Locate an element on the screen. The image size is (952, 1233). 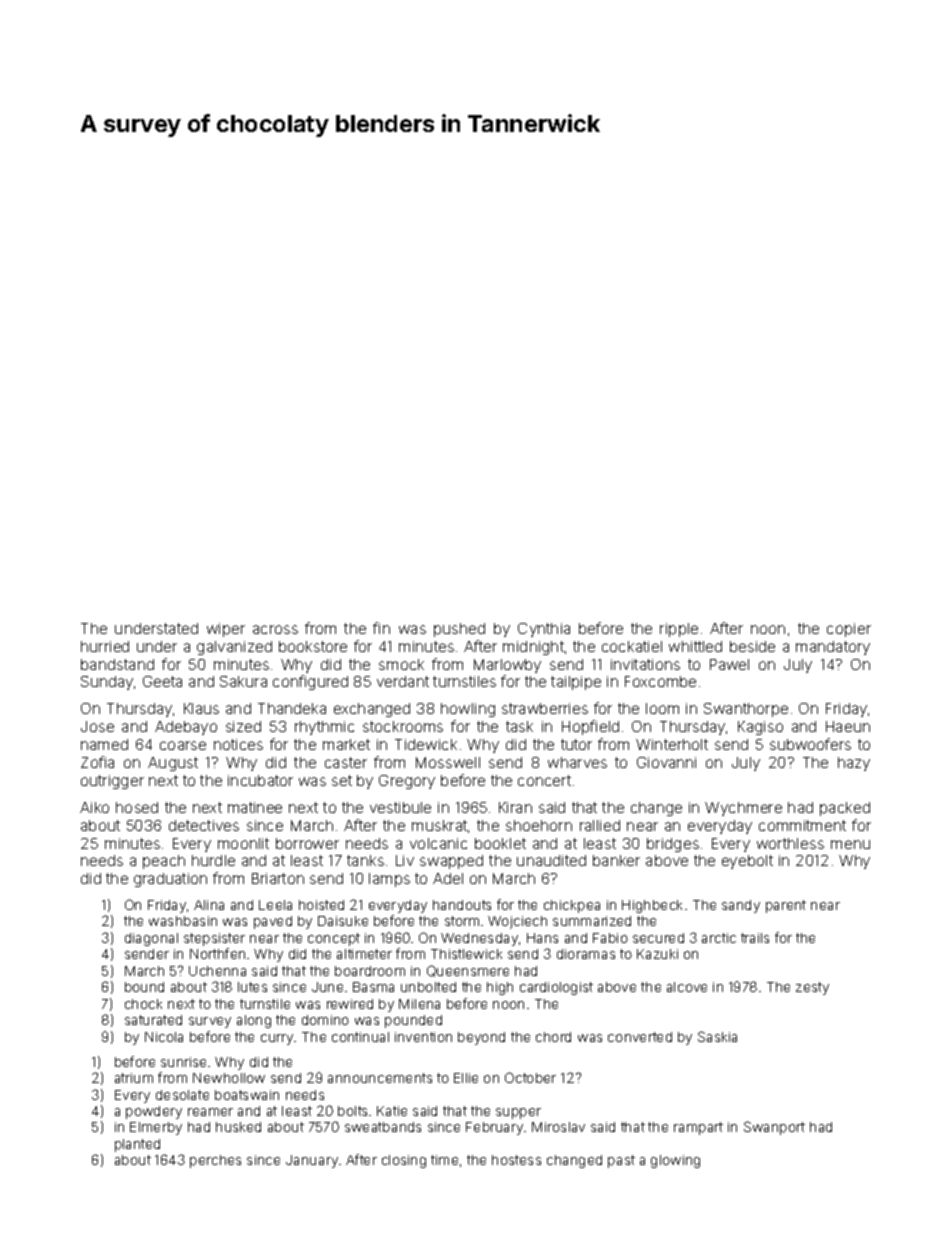
peach is located at coordinates (164, 862).
